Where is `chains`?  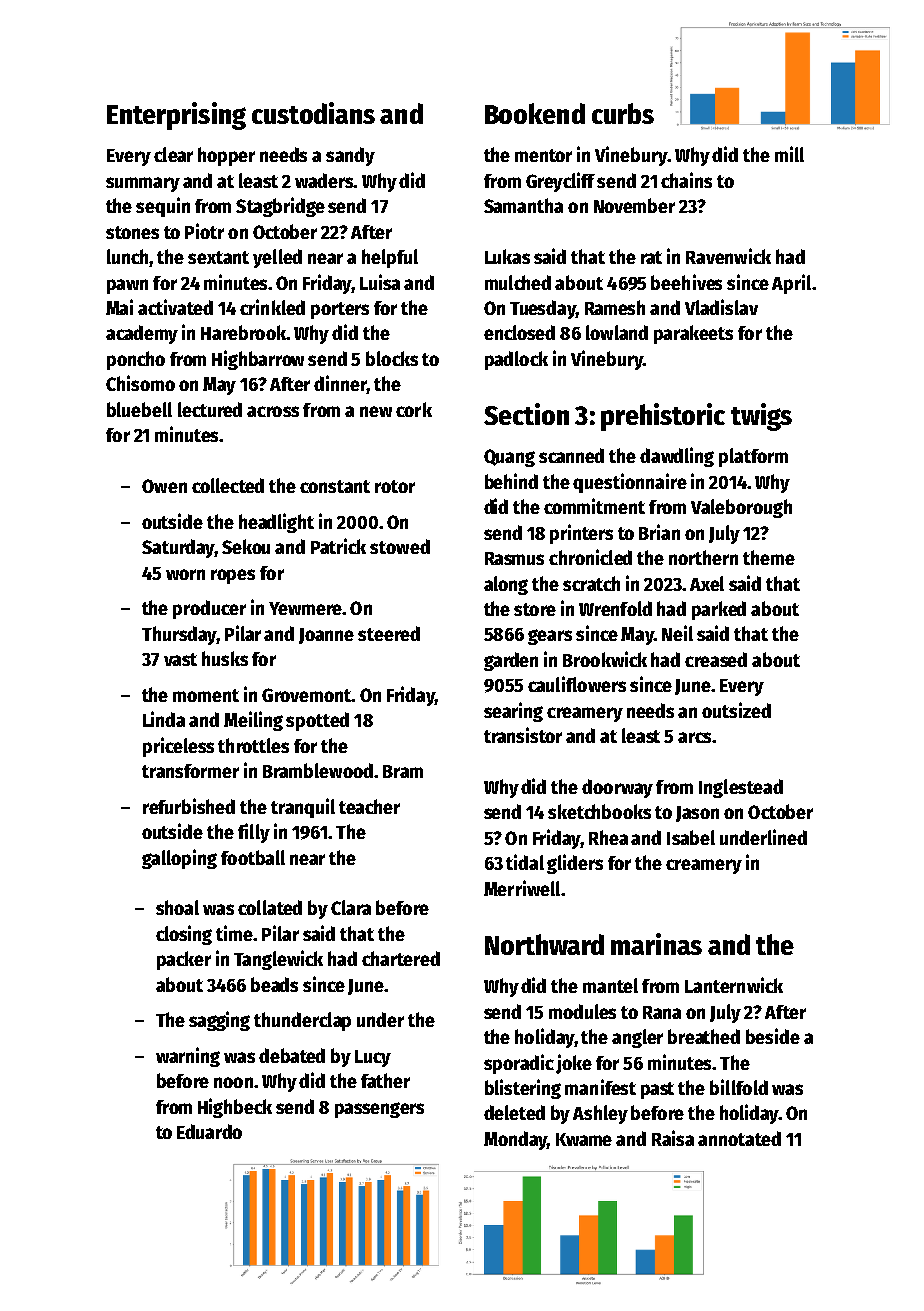
chains is located at coordinates (686, 180).
